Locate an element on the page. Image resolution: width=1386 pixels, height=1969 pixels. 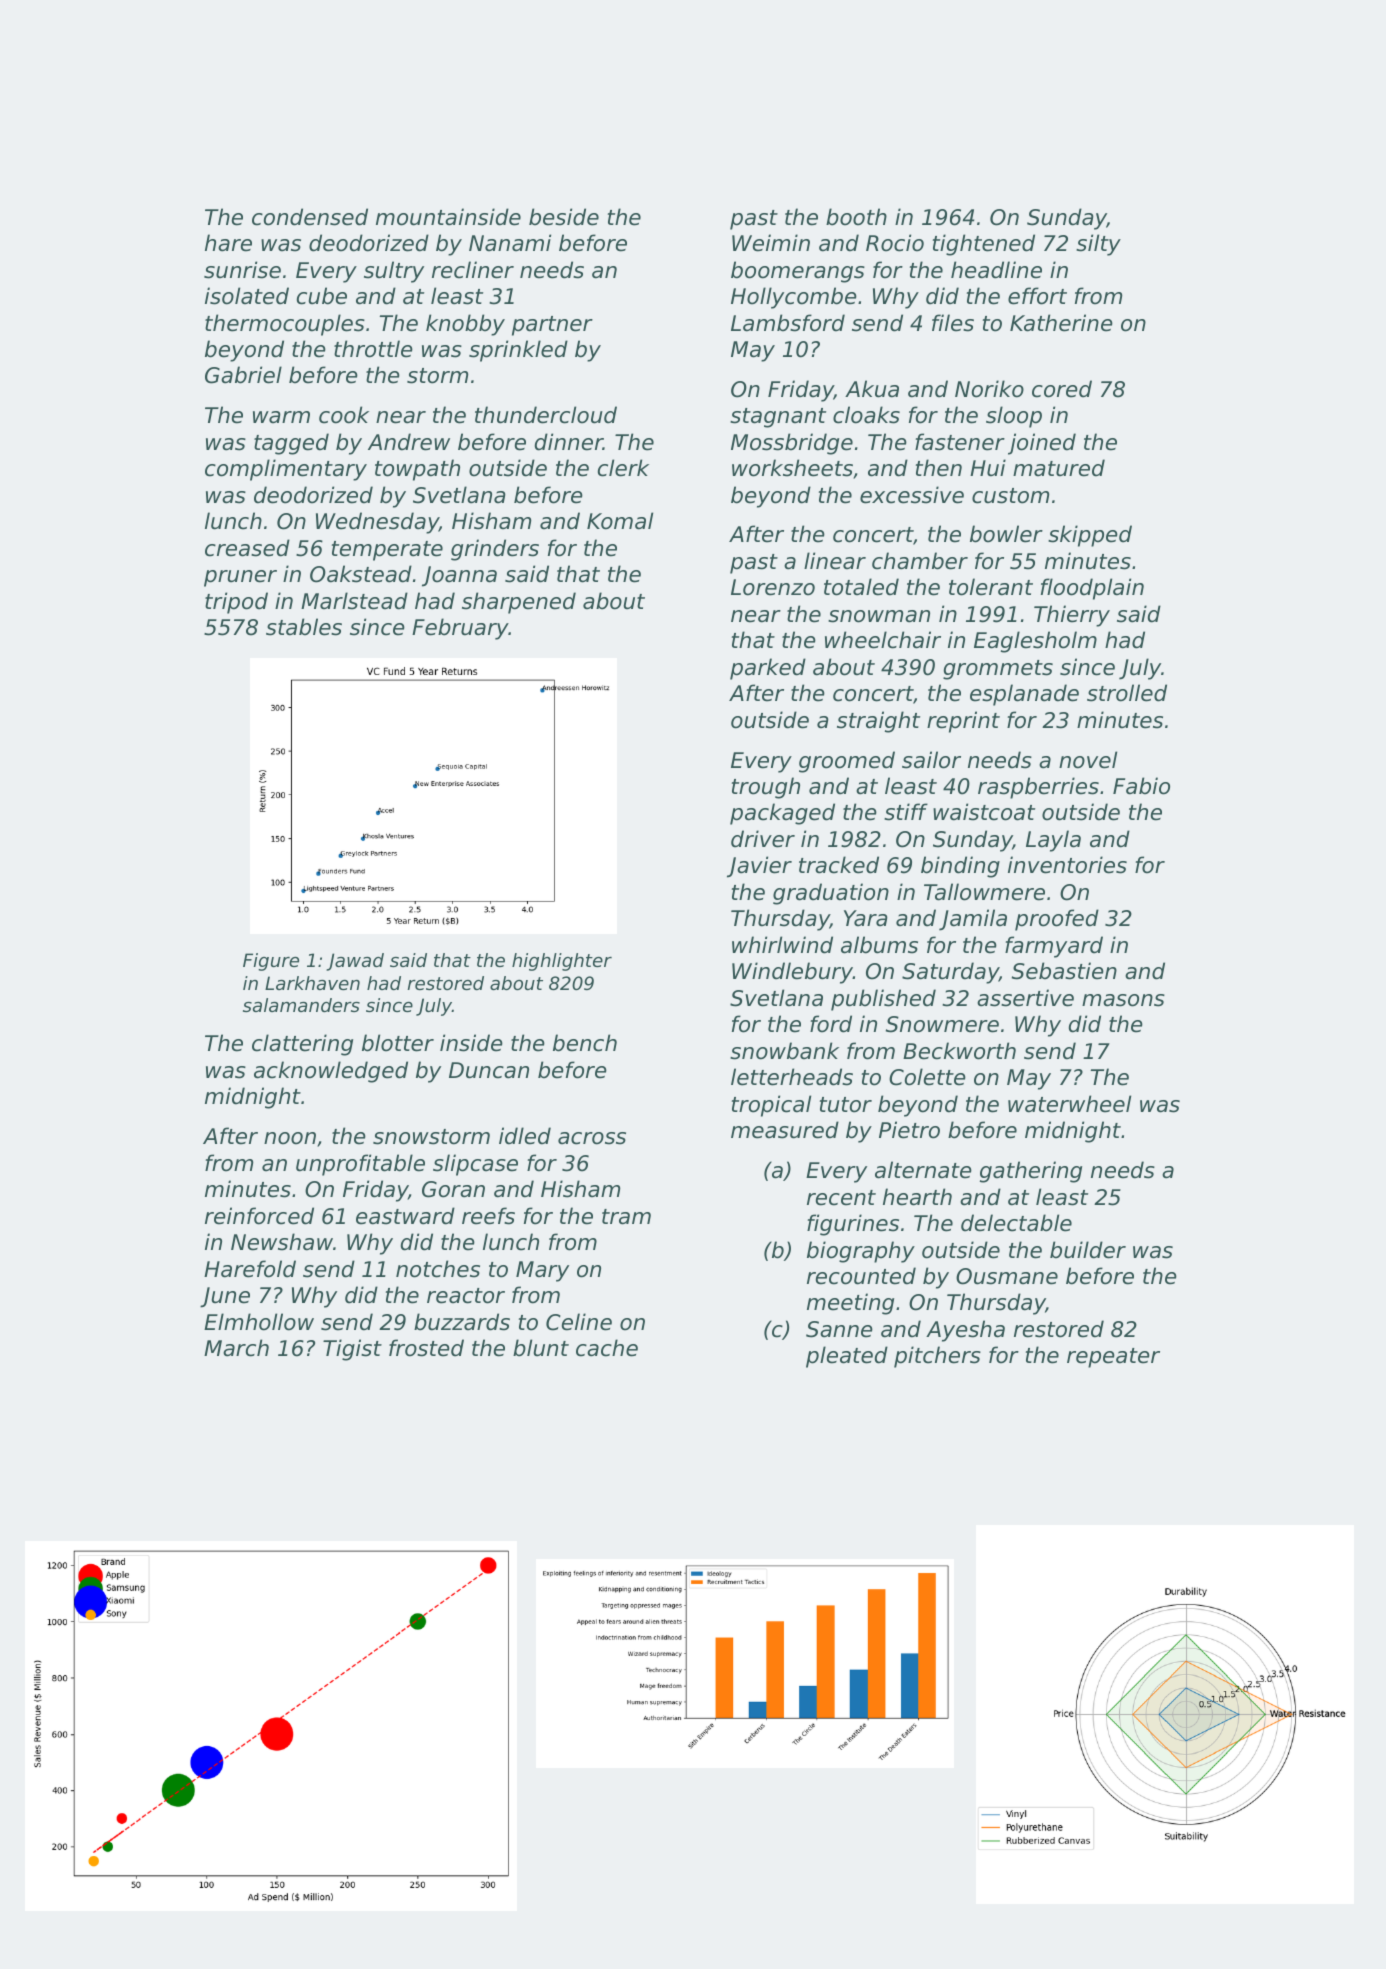
throttle is located at coordinates (373, 349).
